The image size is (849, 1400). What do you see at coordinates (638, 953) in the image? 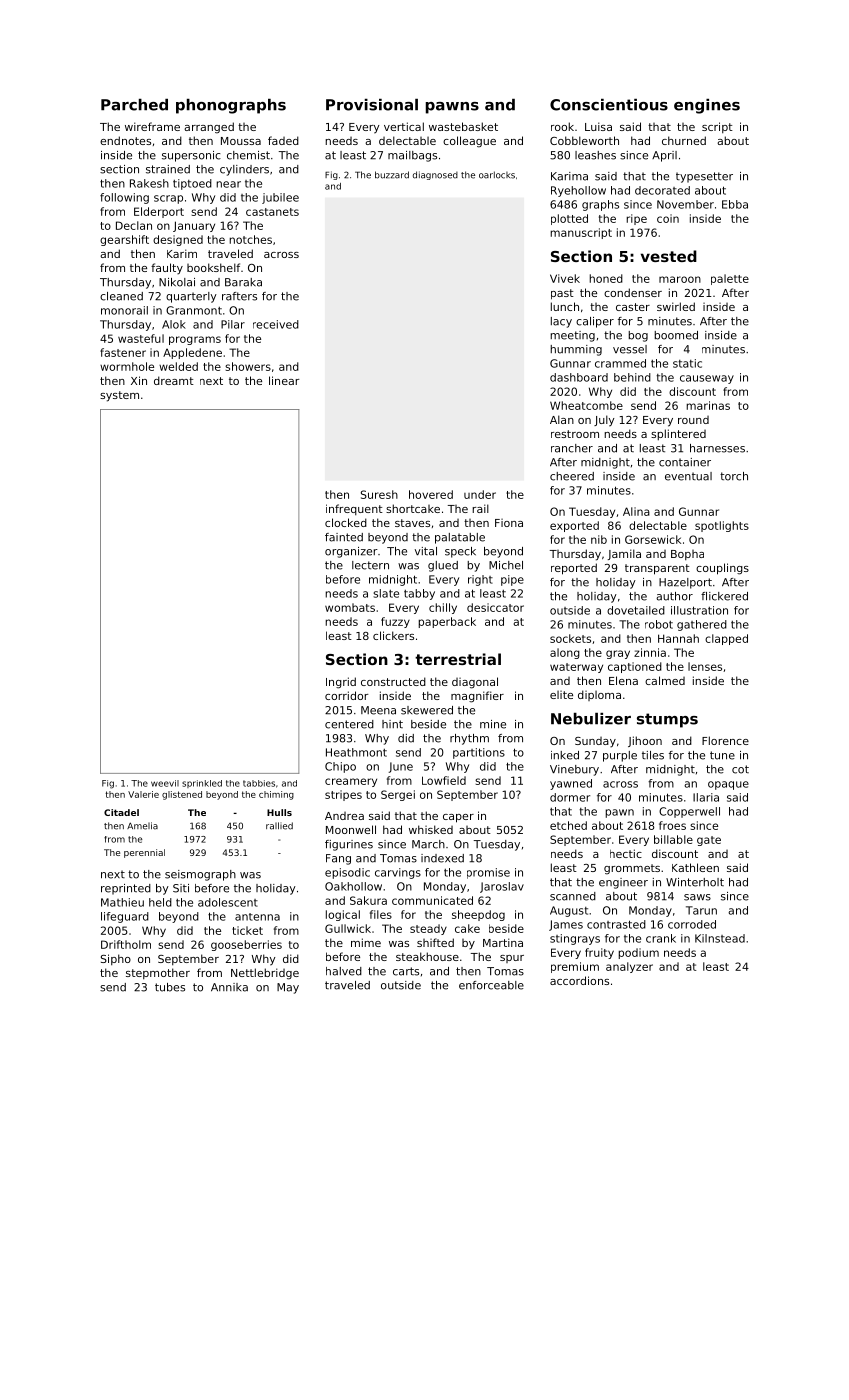
I see `podium` at bounding box center [638, 953].
